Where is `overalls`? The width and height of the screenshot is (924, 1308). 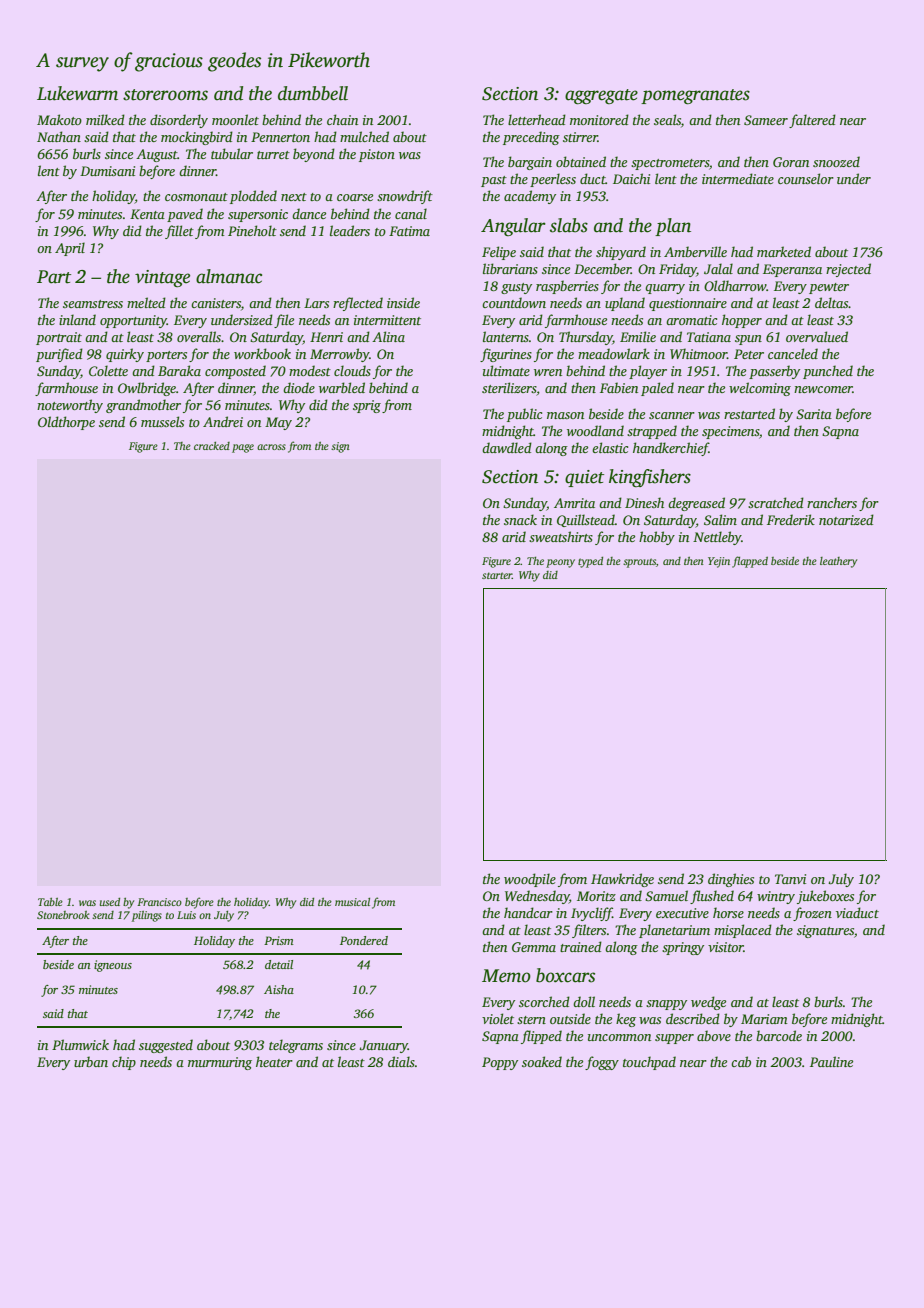 overalls is located at coordinates (199, 336).
